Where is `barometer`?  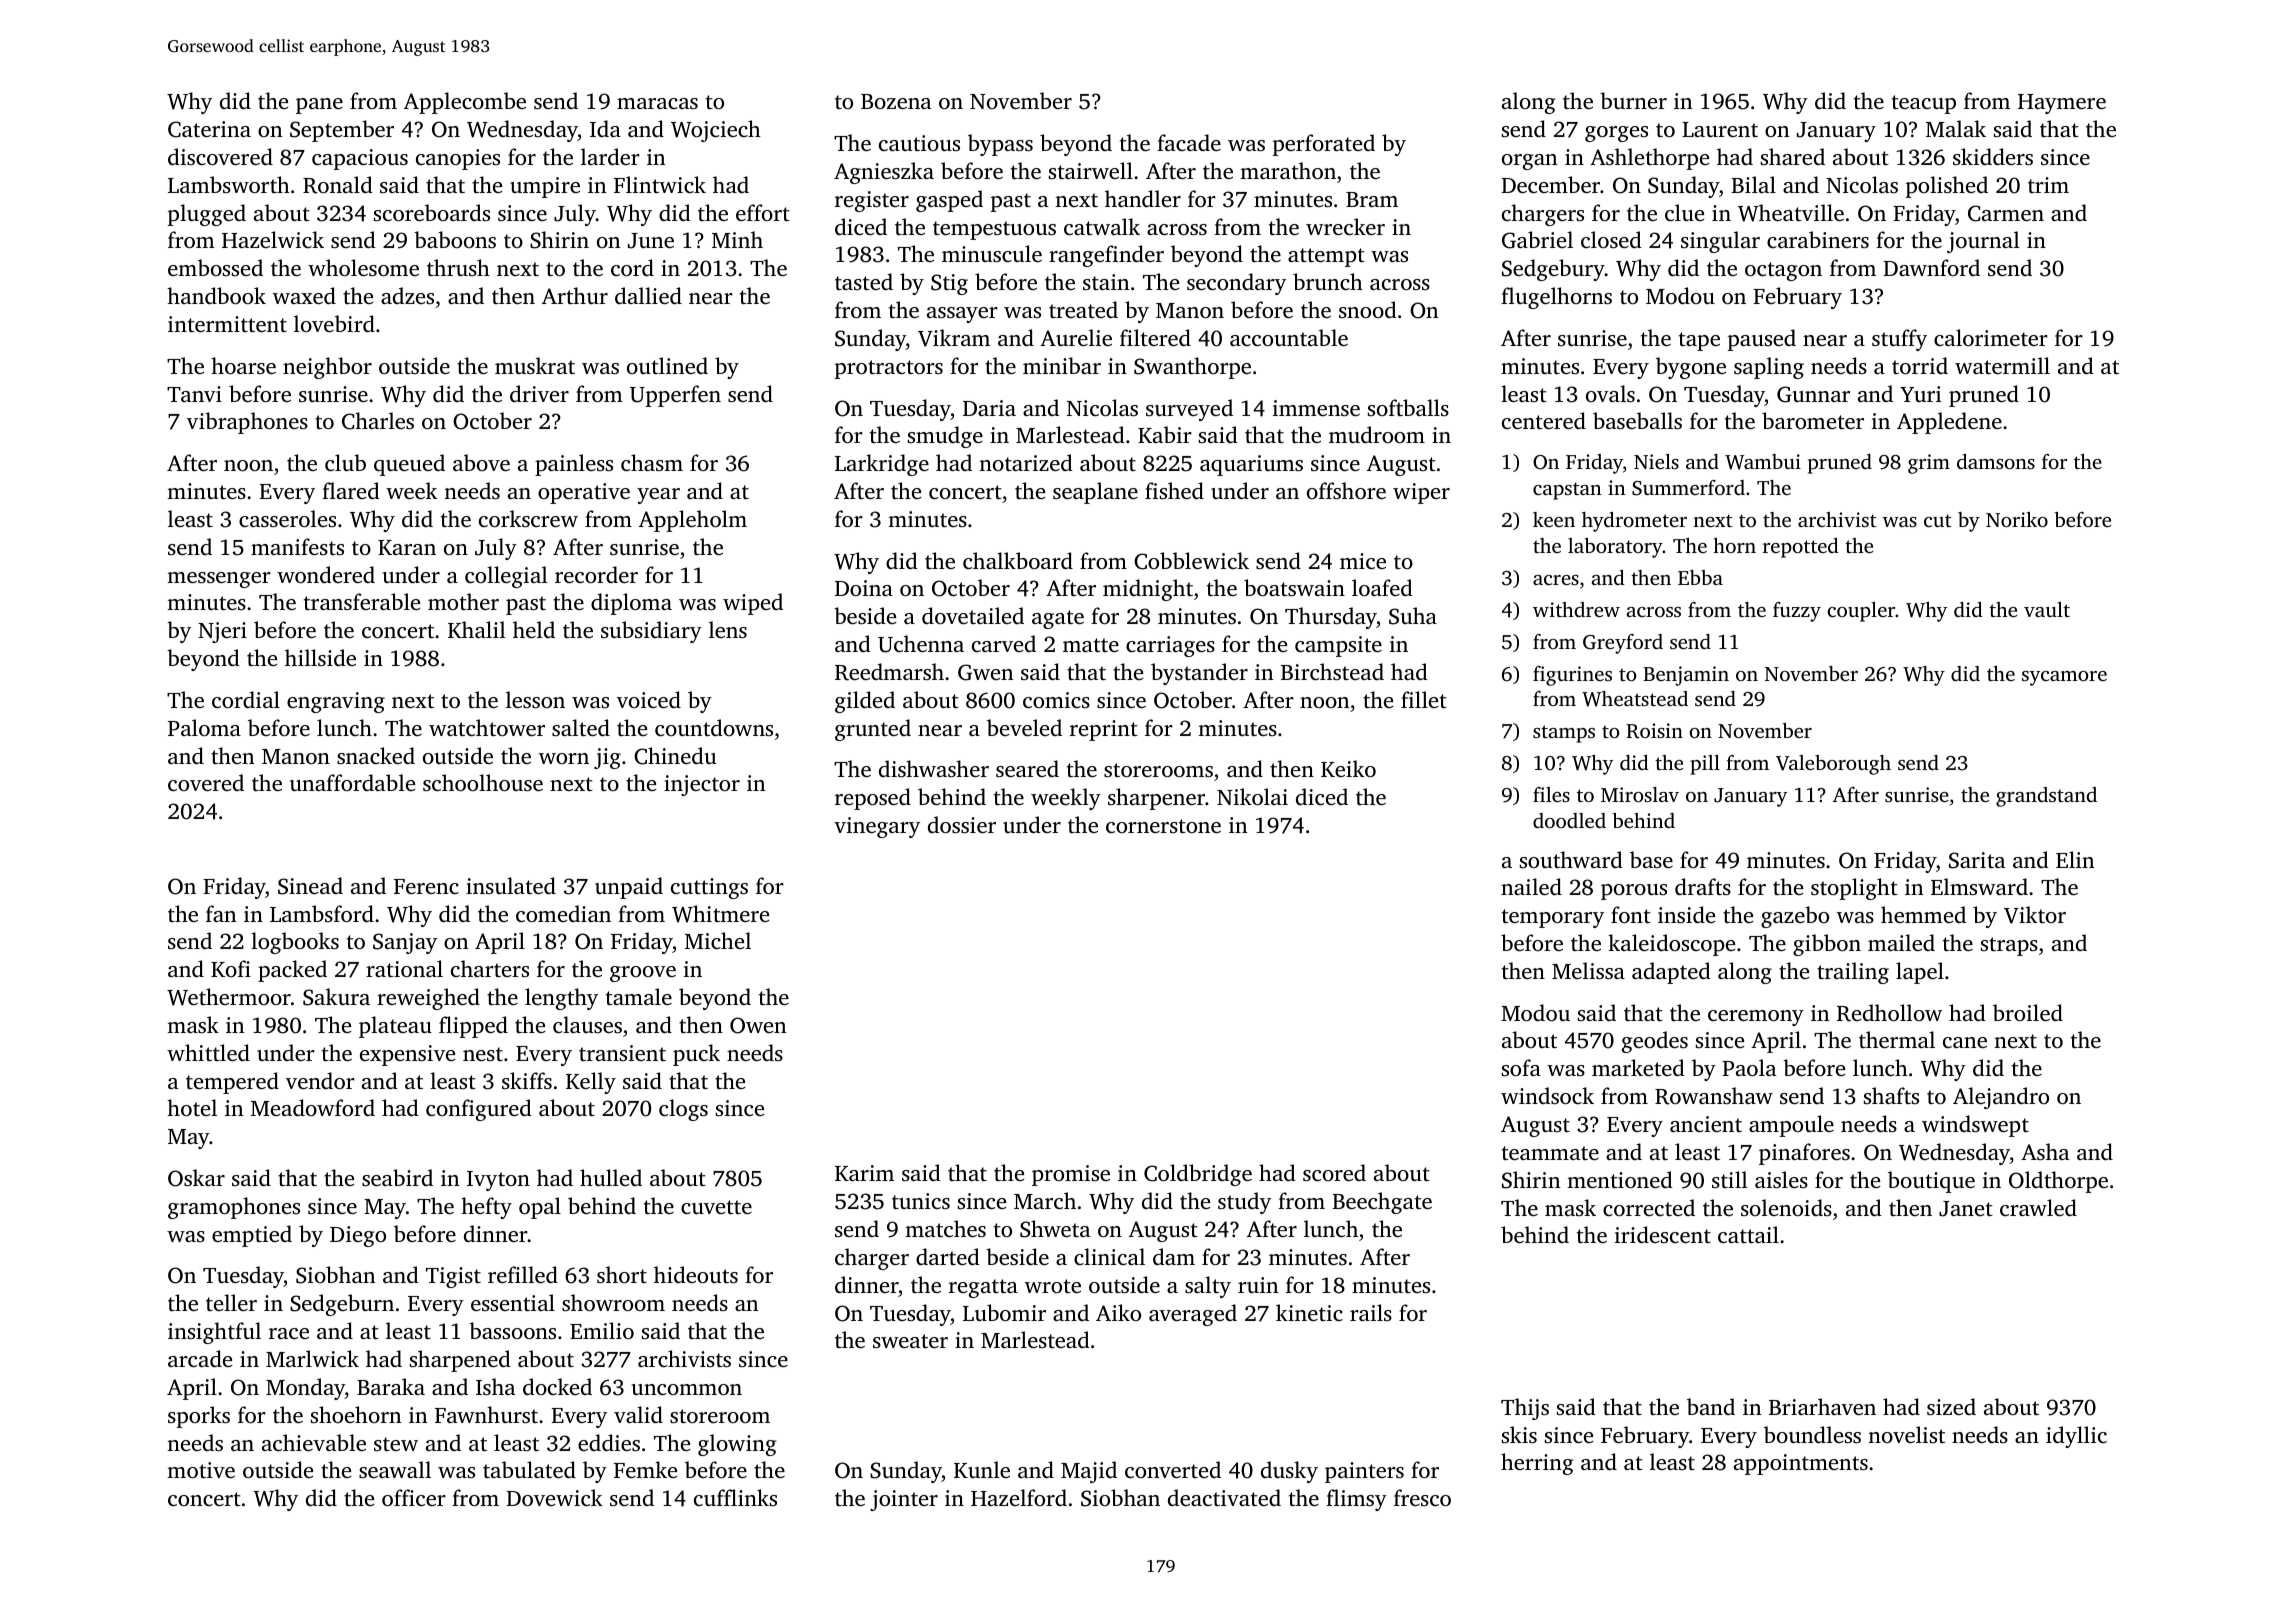
barometer is located at coordinates (1813, 420).
